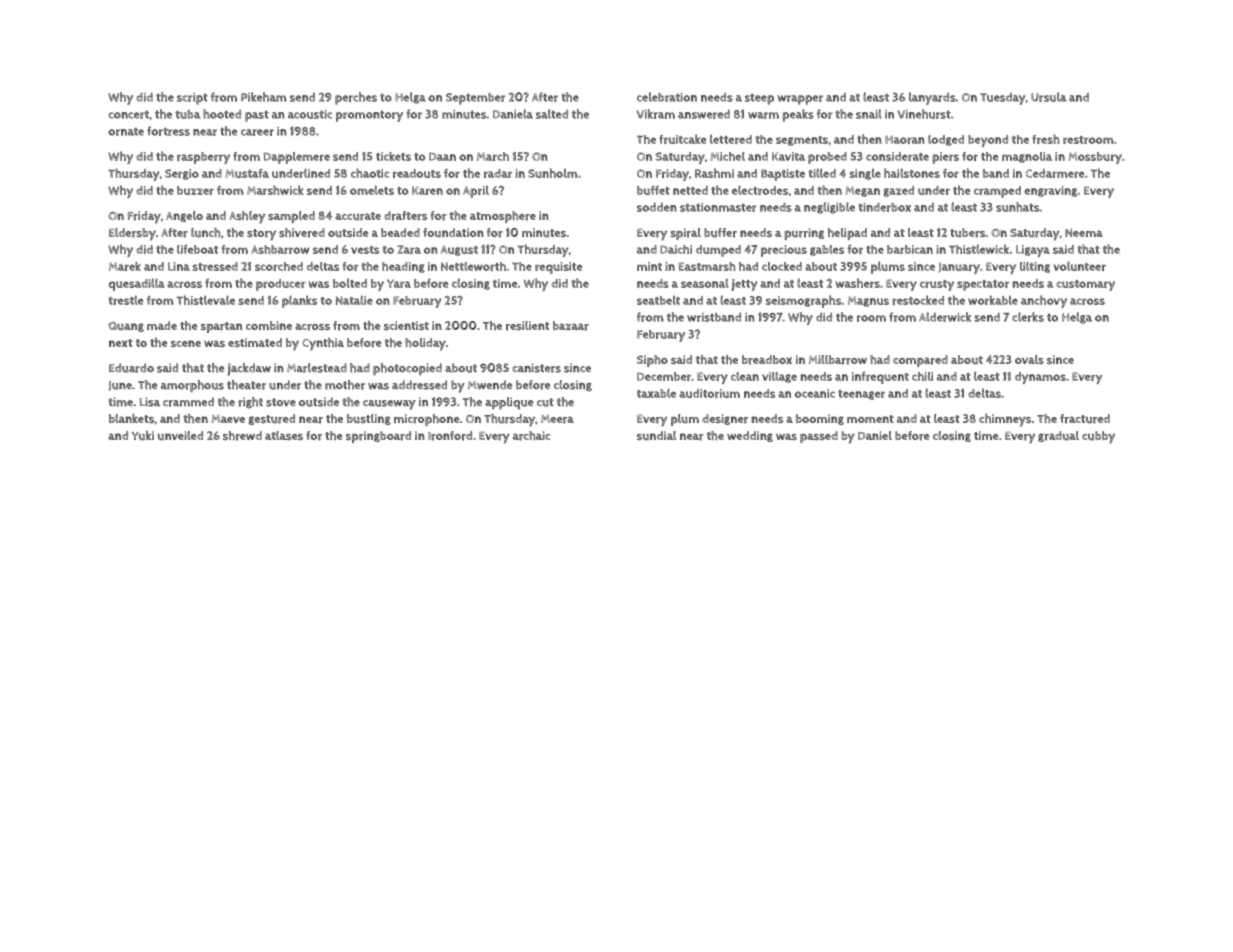 This screenshot has width=1233, height=952. I want to click on ovals, so click(1029, 359).
